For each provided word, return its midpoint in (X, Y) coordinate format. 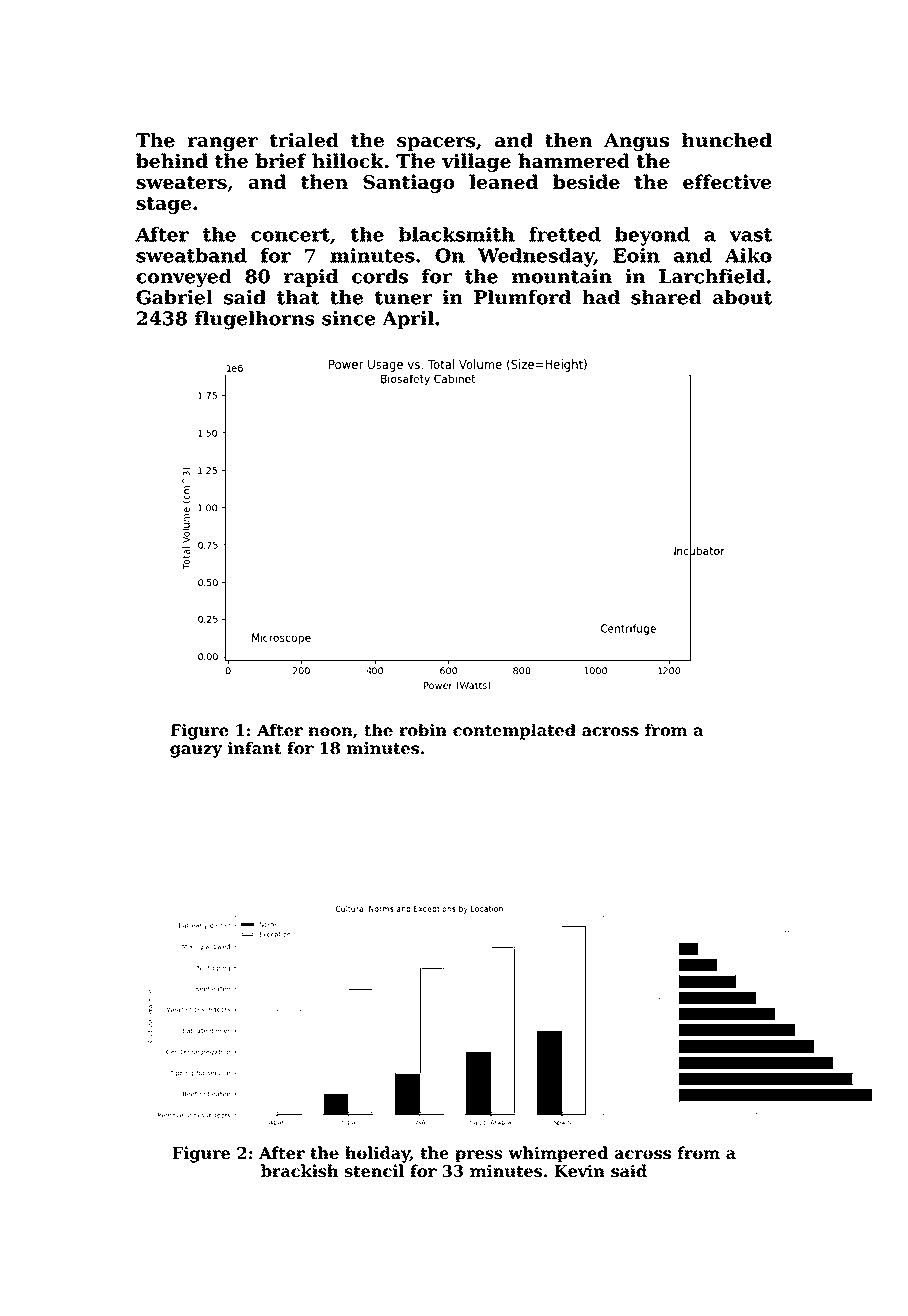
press (479, 1156)
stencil (374, 1170)
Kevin (579, 1170)
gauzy (196, 751)
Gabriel (174, 297)
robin (423, 730)
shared (666, 297)
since (348, 318)
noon (330, 731)
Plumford (522, 297)
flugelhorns (255, 320)
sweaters (181, 182)
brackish (299, 1170)
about (742, 297)
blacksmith (457, 234)
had (601, 297)
